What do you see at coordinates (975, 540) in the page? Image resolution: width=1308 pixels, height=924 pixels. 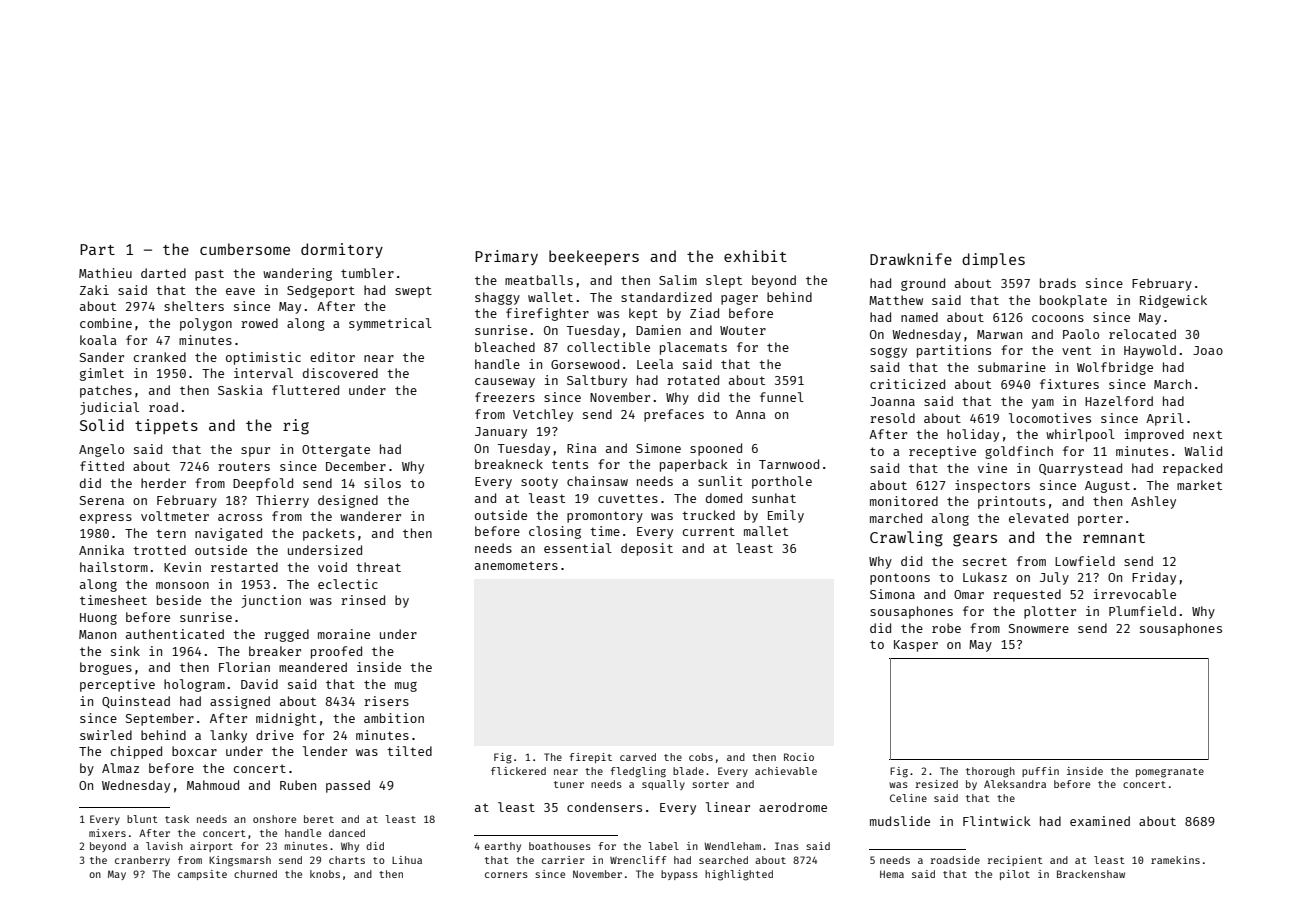 I see `gears` at bounding box center [975, 540].
